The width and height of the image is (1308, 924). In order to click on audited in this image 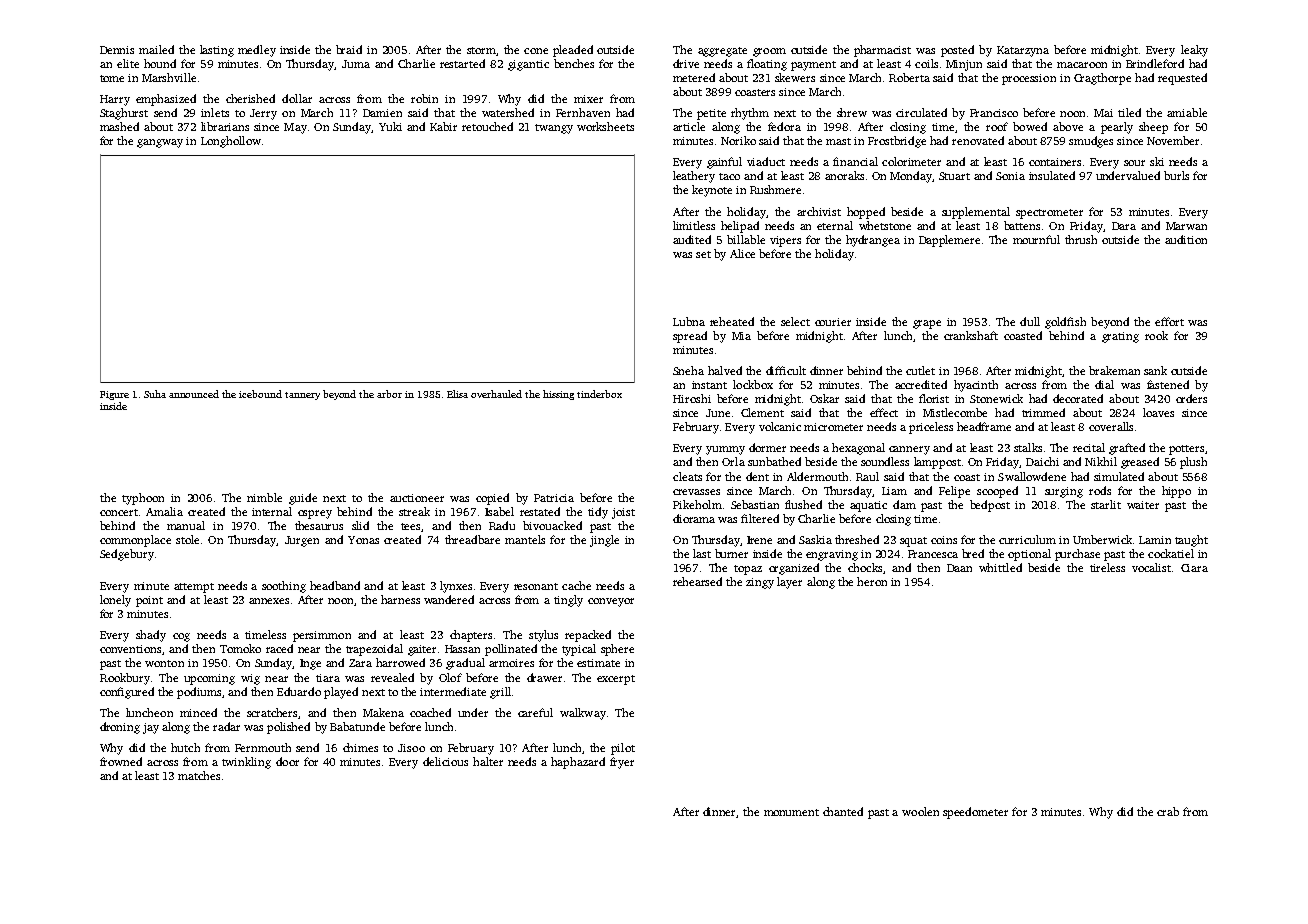, I will do `click(692, 239)`.
